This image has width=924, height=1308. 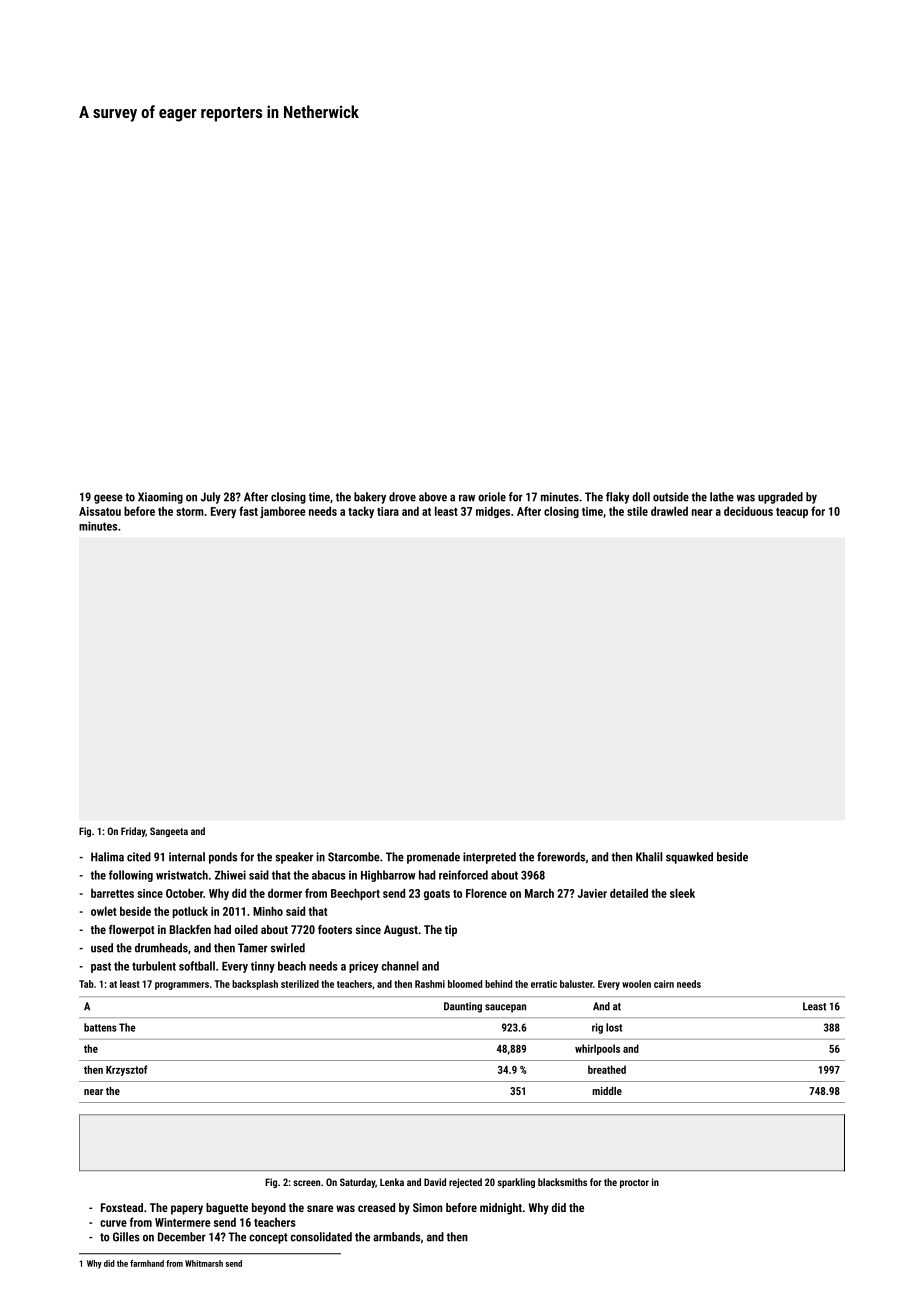 What do you see at coordinates (682, 893) in the image?
I see `sleek` at bounding box center [682, 893].
